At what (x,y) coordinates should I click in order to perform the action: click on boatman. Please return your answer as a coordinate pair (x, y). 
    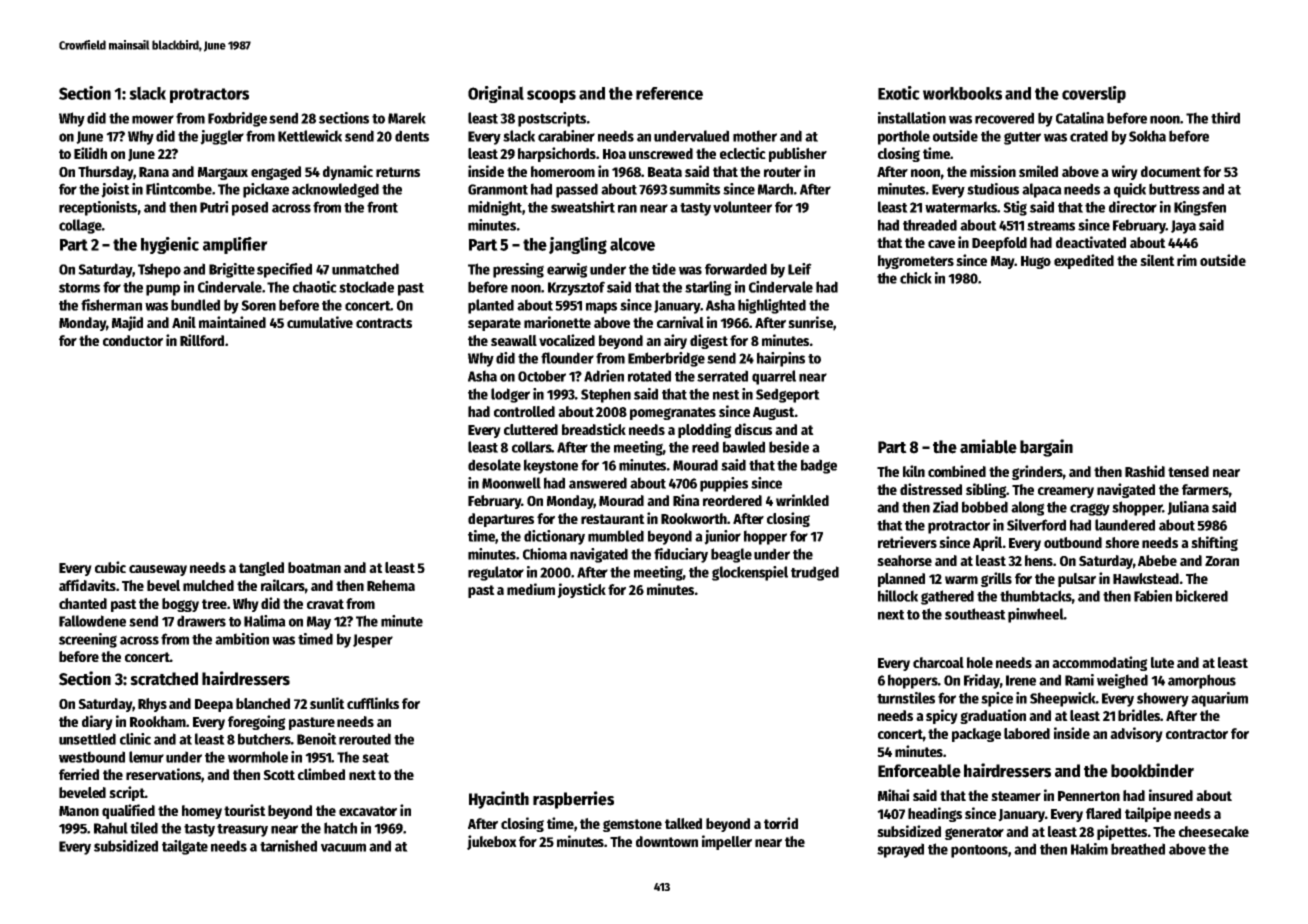
    Looking at the image, I should click on (314, 567).
